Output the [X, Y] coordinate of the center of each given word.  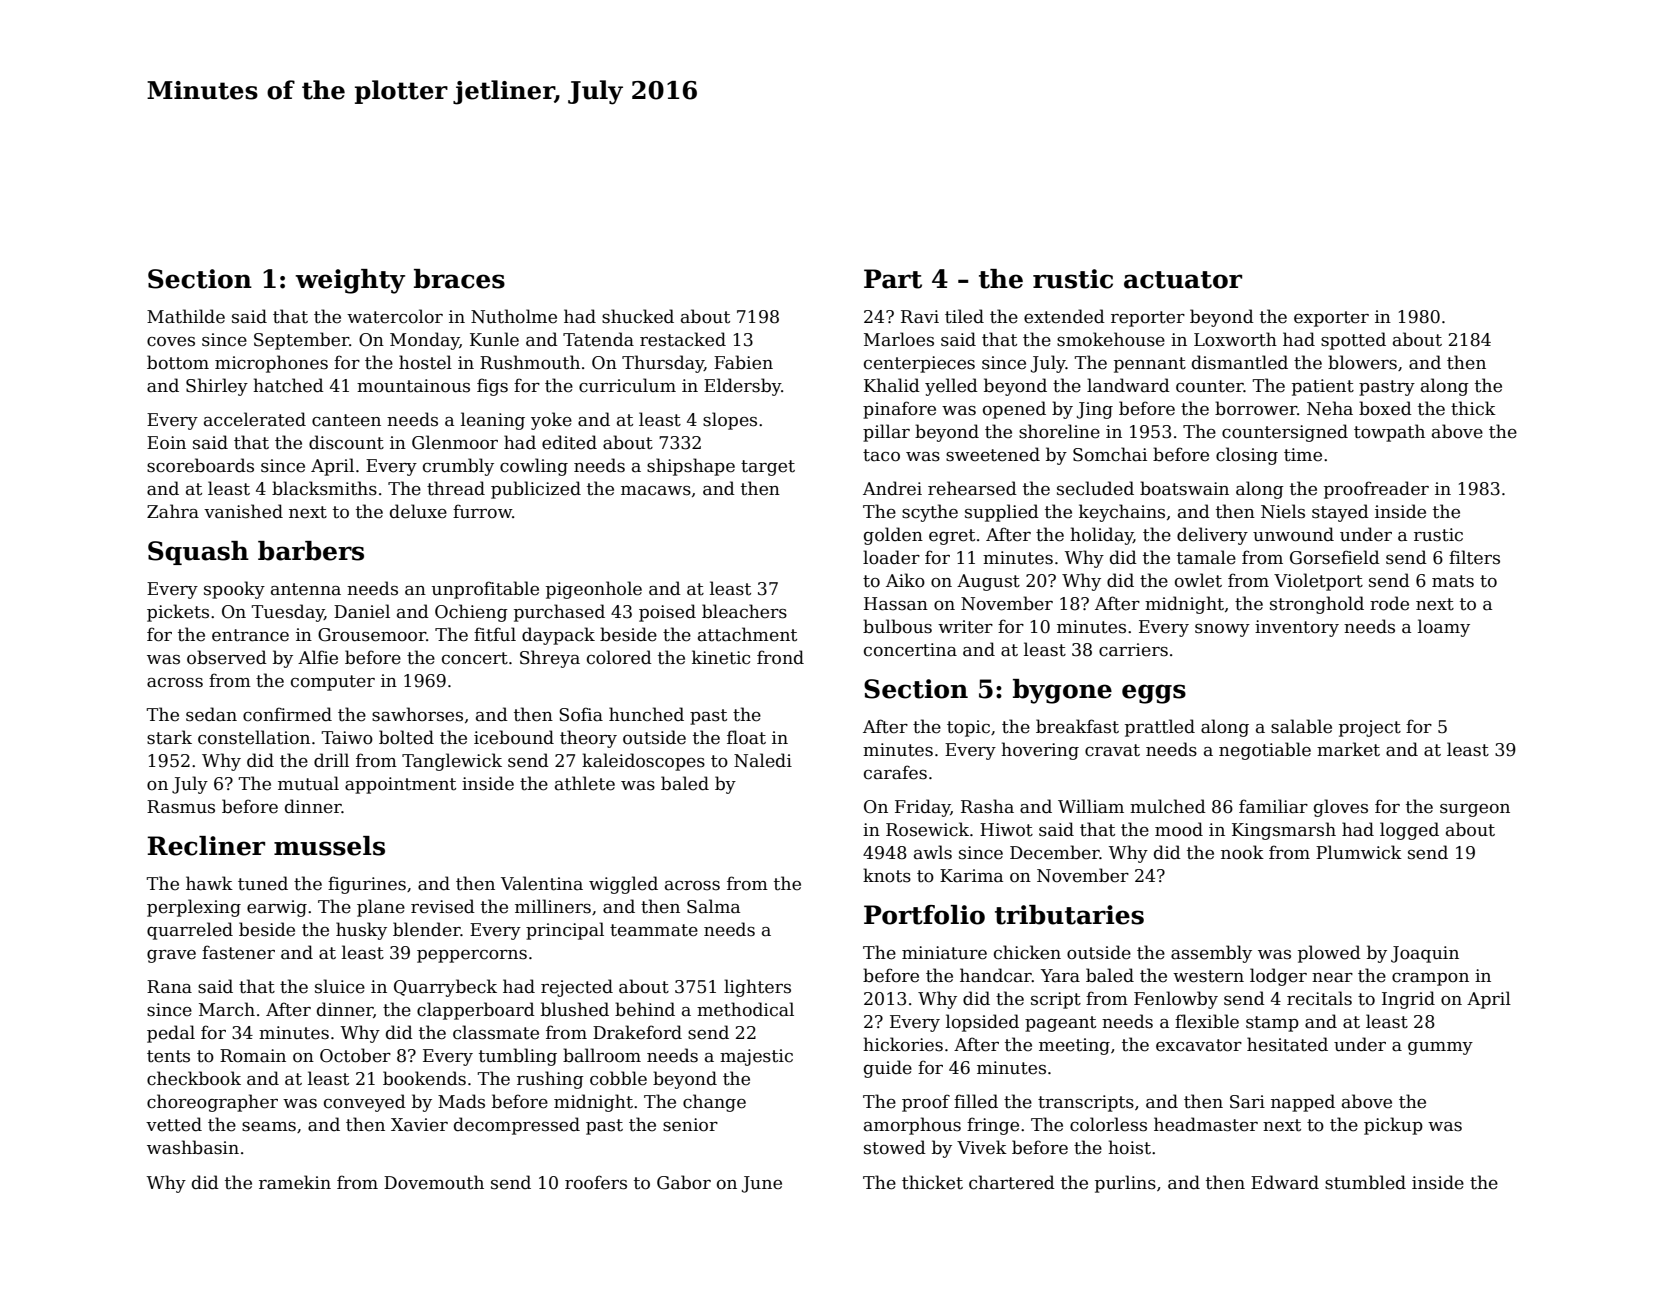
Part [893, 279]
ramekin [295, 1182]
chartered [1012, 1182]
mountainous [413, 386]
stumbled [1365, 1182]
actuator [1183, 280]
